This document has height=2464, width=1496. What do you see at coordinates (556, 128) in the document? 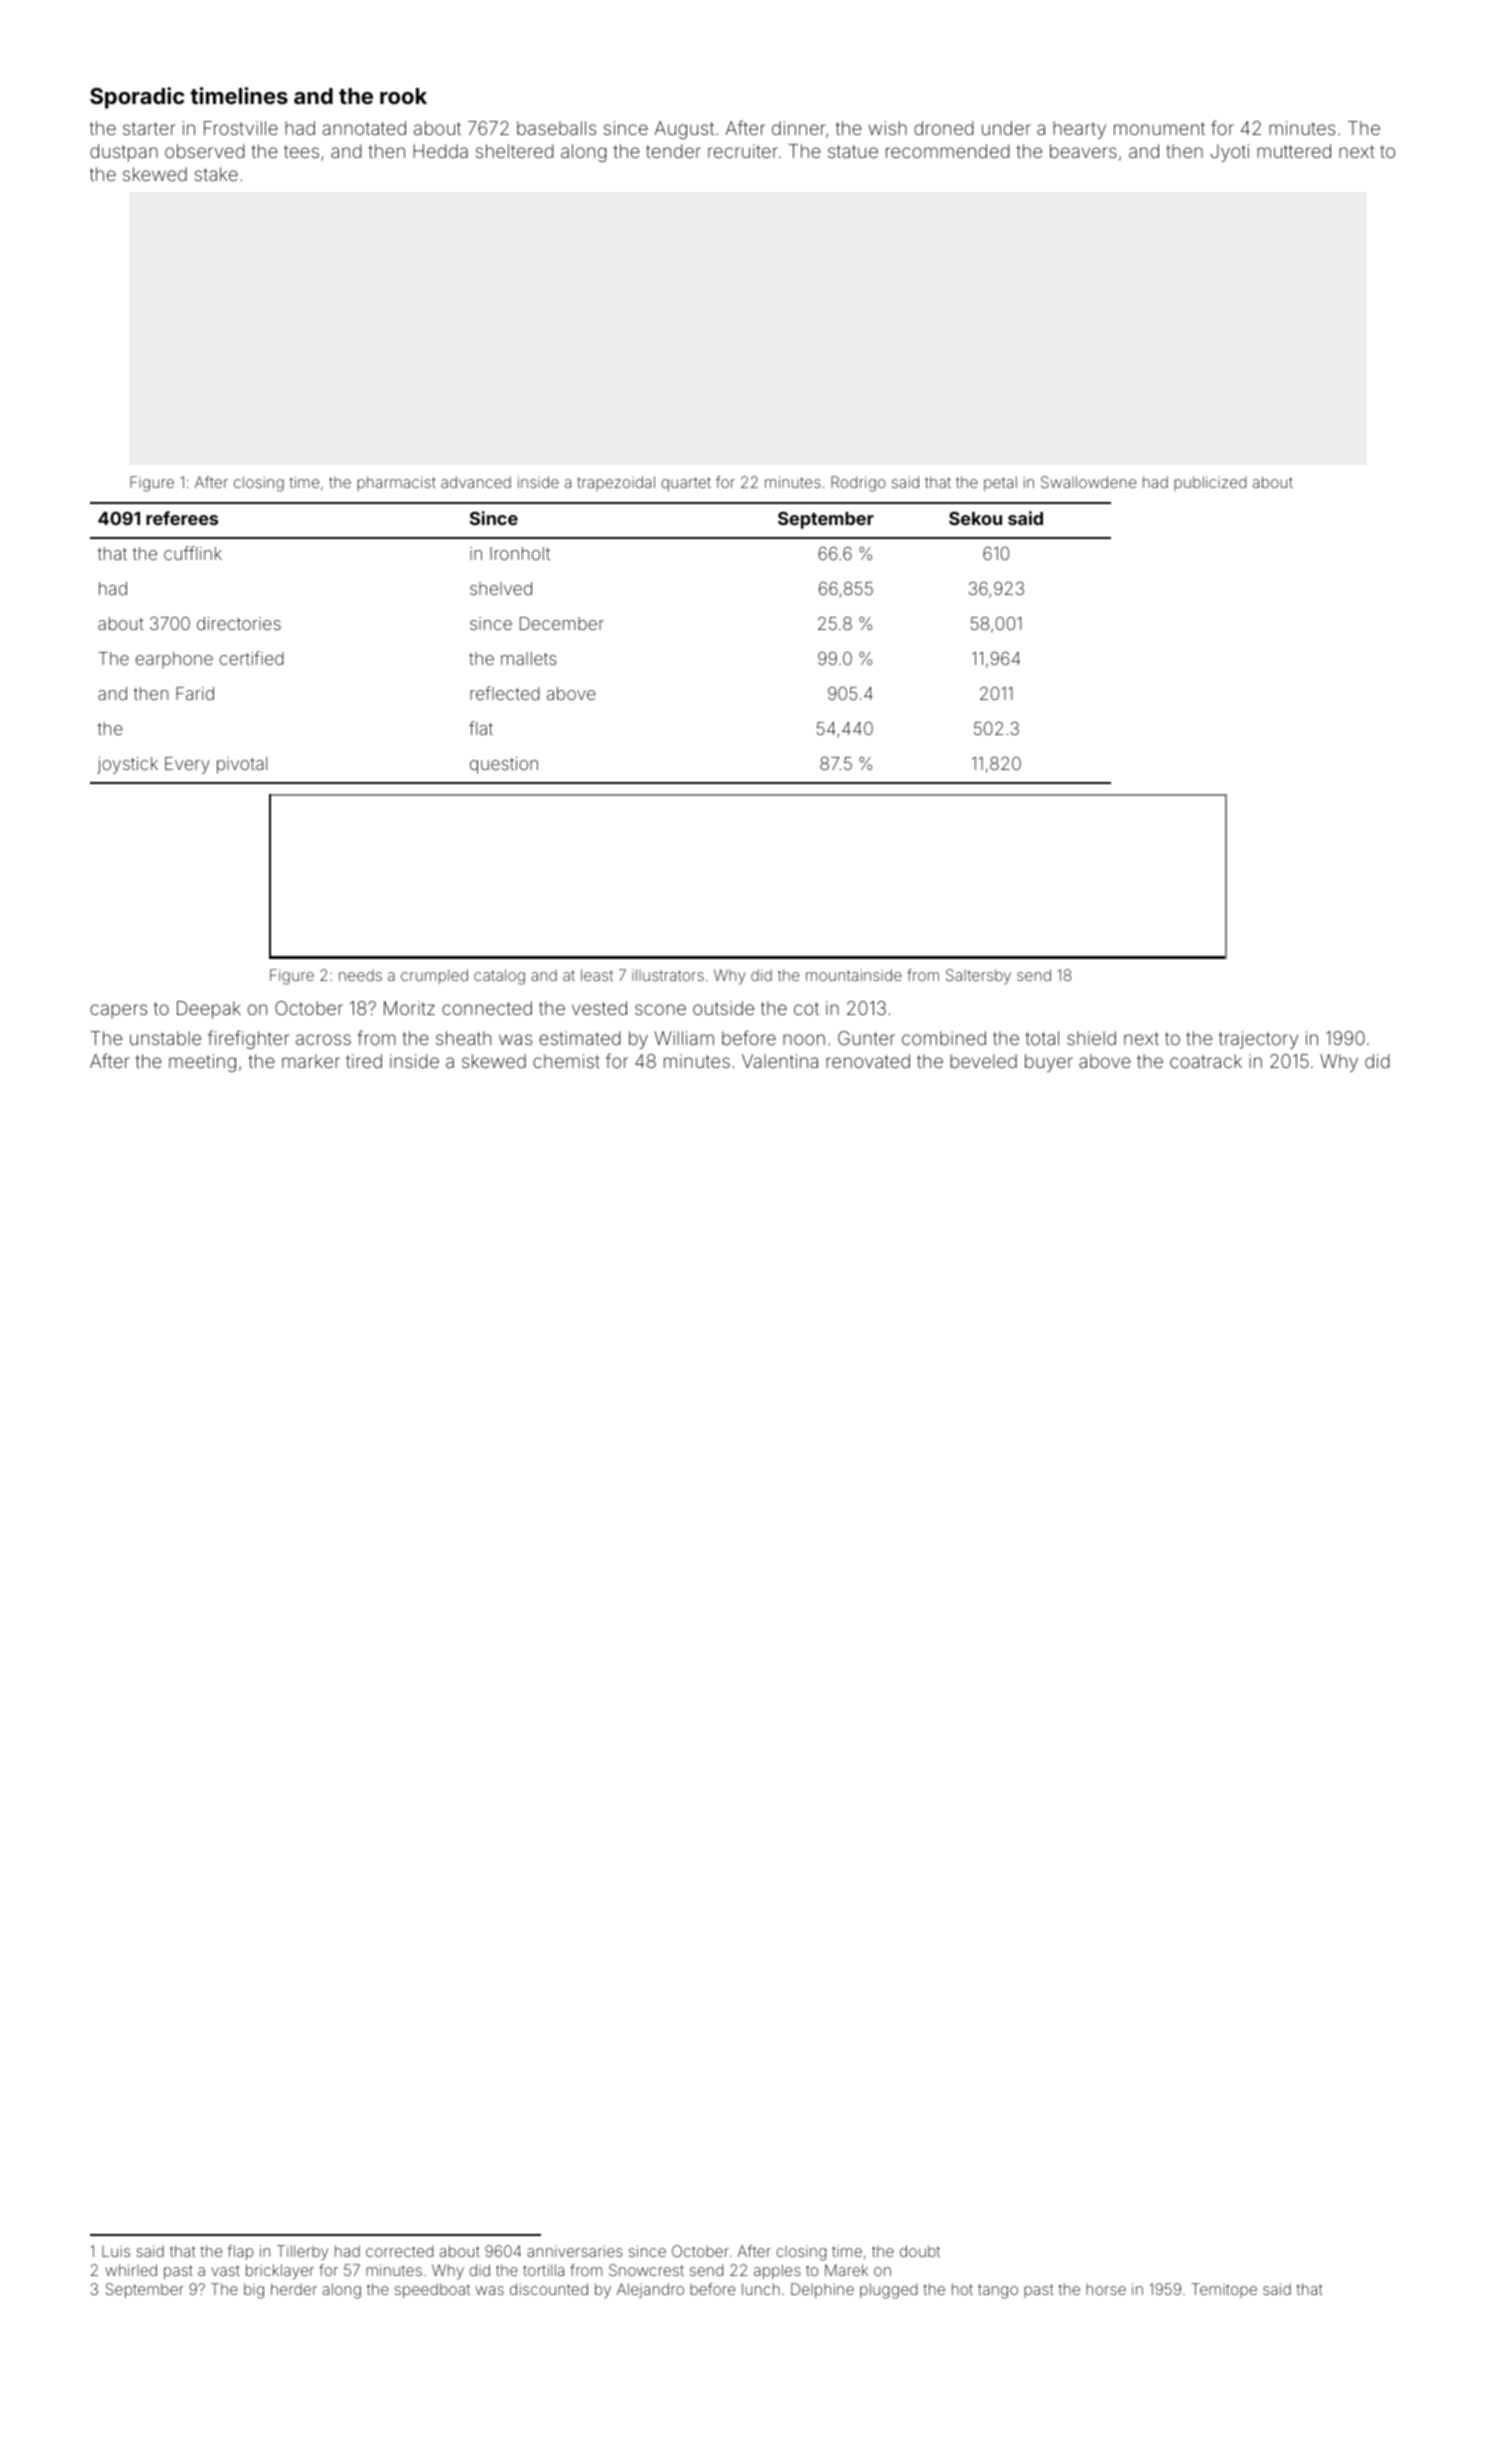
I see `baseballs` at bounding box center [556, 128].
